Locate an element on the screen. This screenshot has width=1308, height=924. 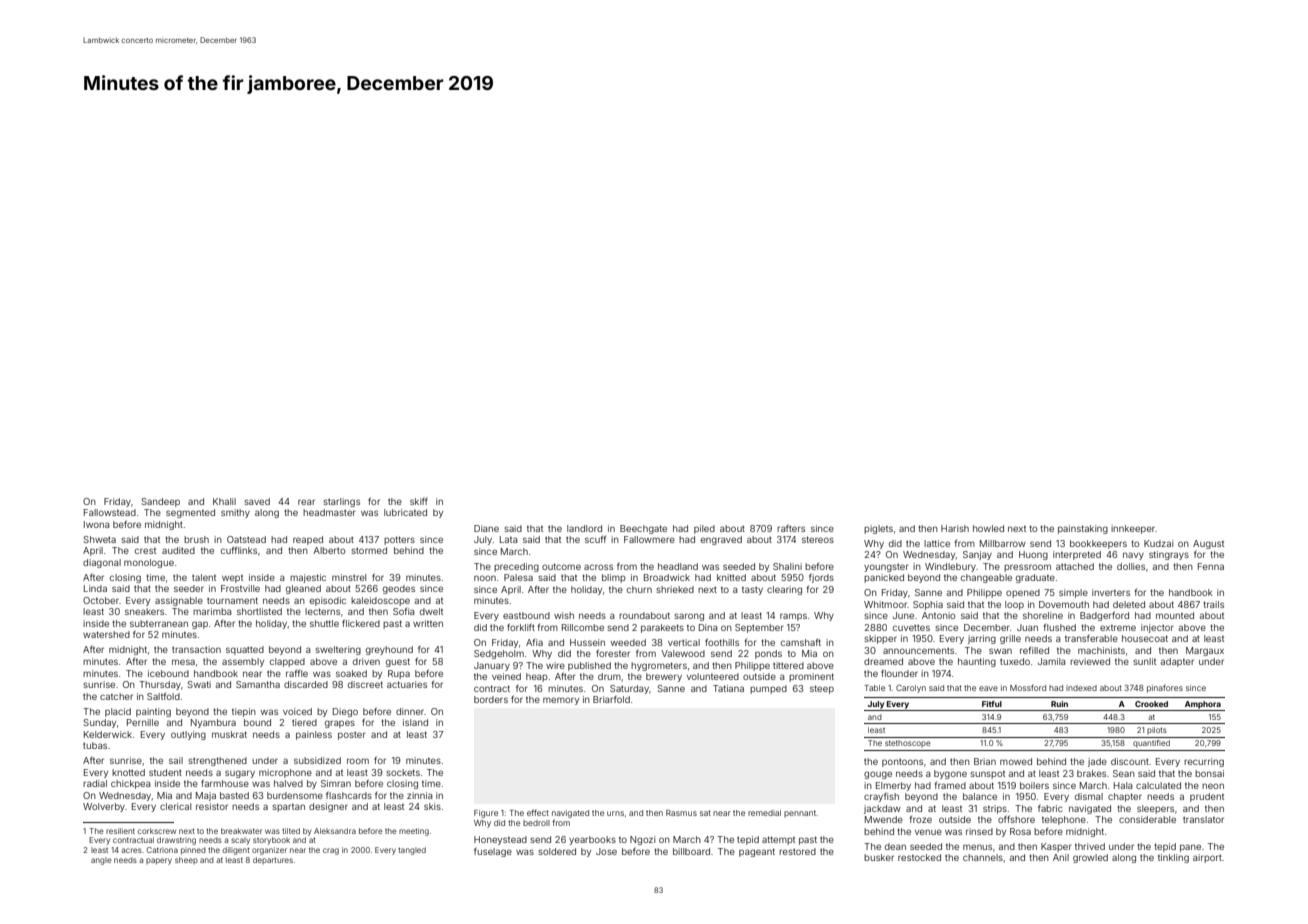
starlings is located at coordinates (341, 502).
